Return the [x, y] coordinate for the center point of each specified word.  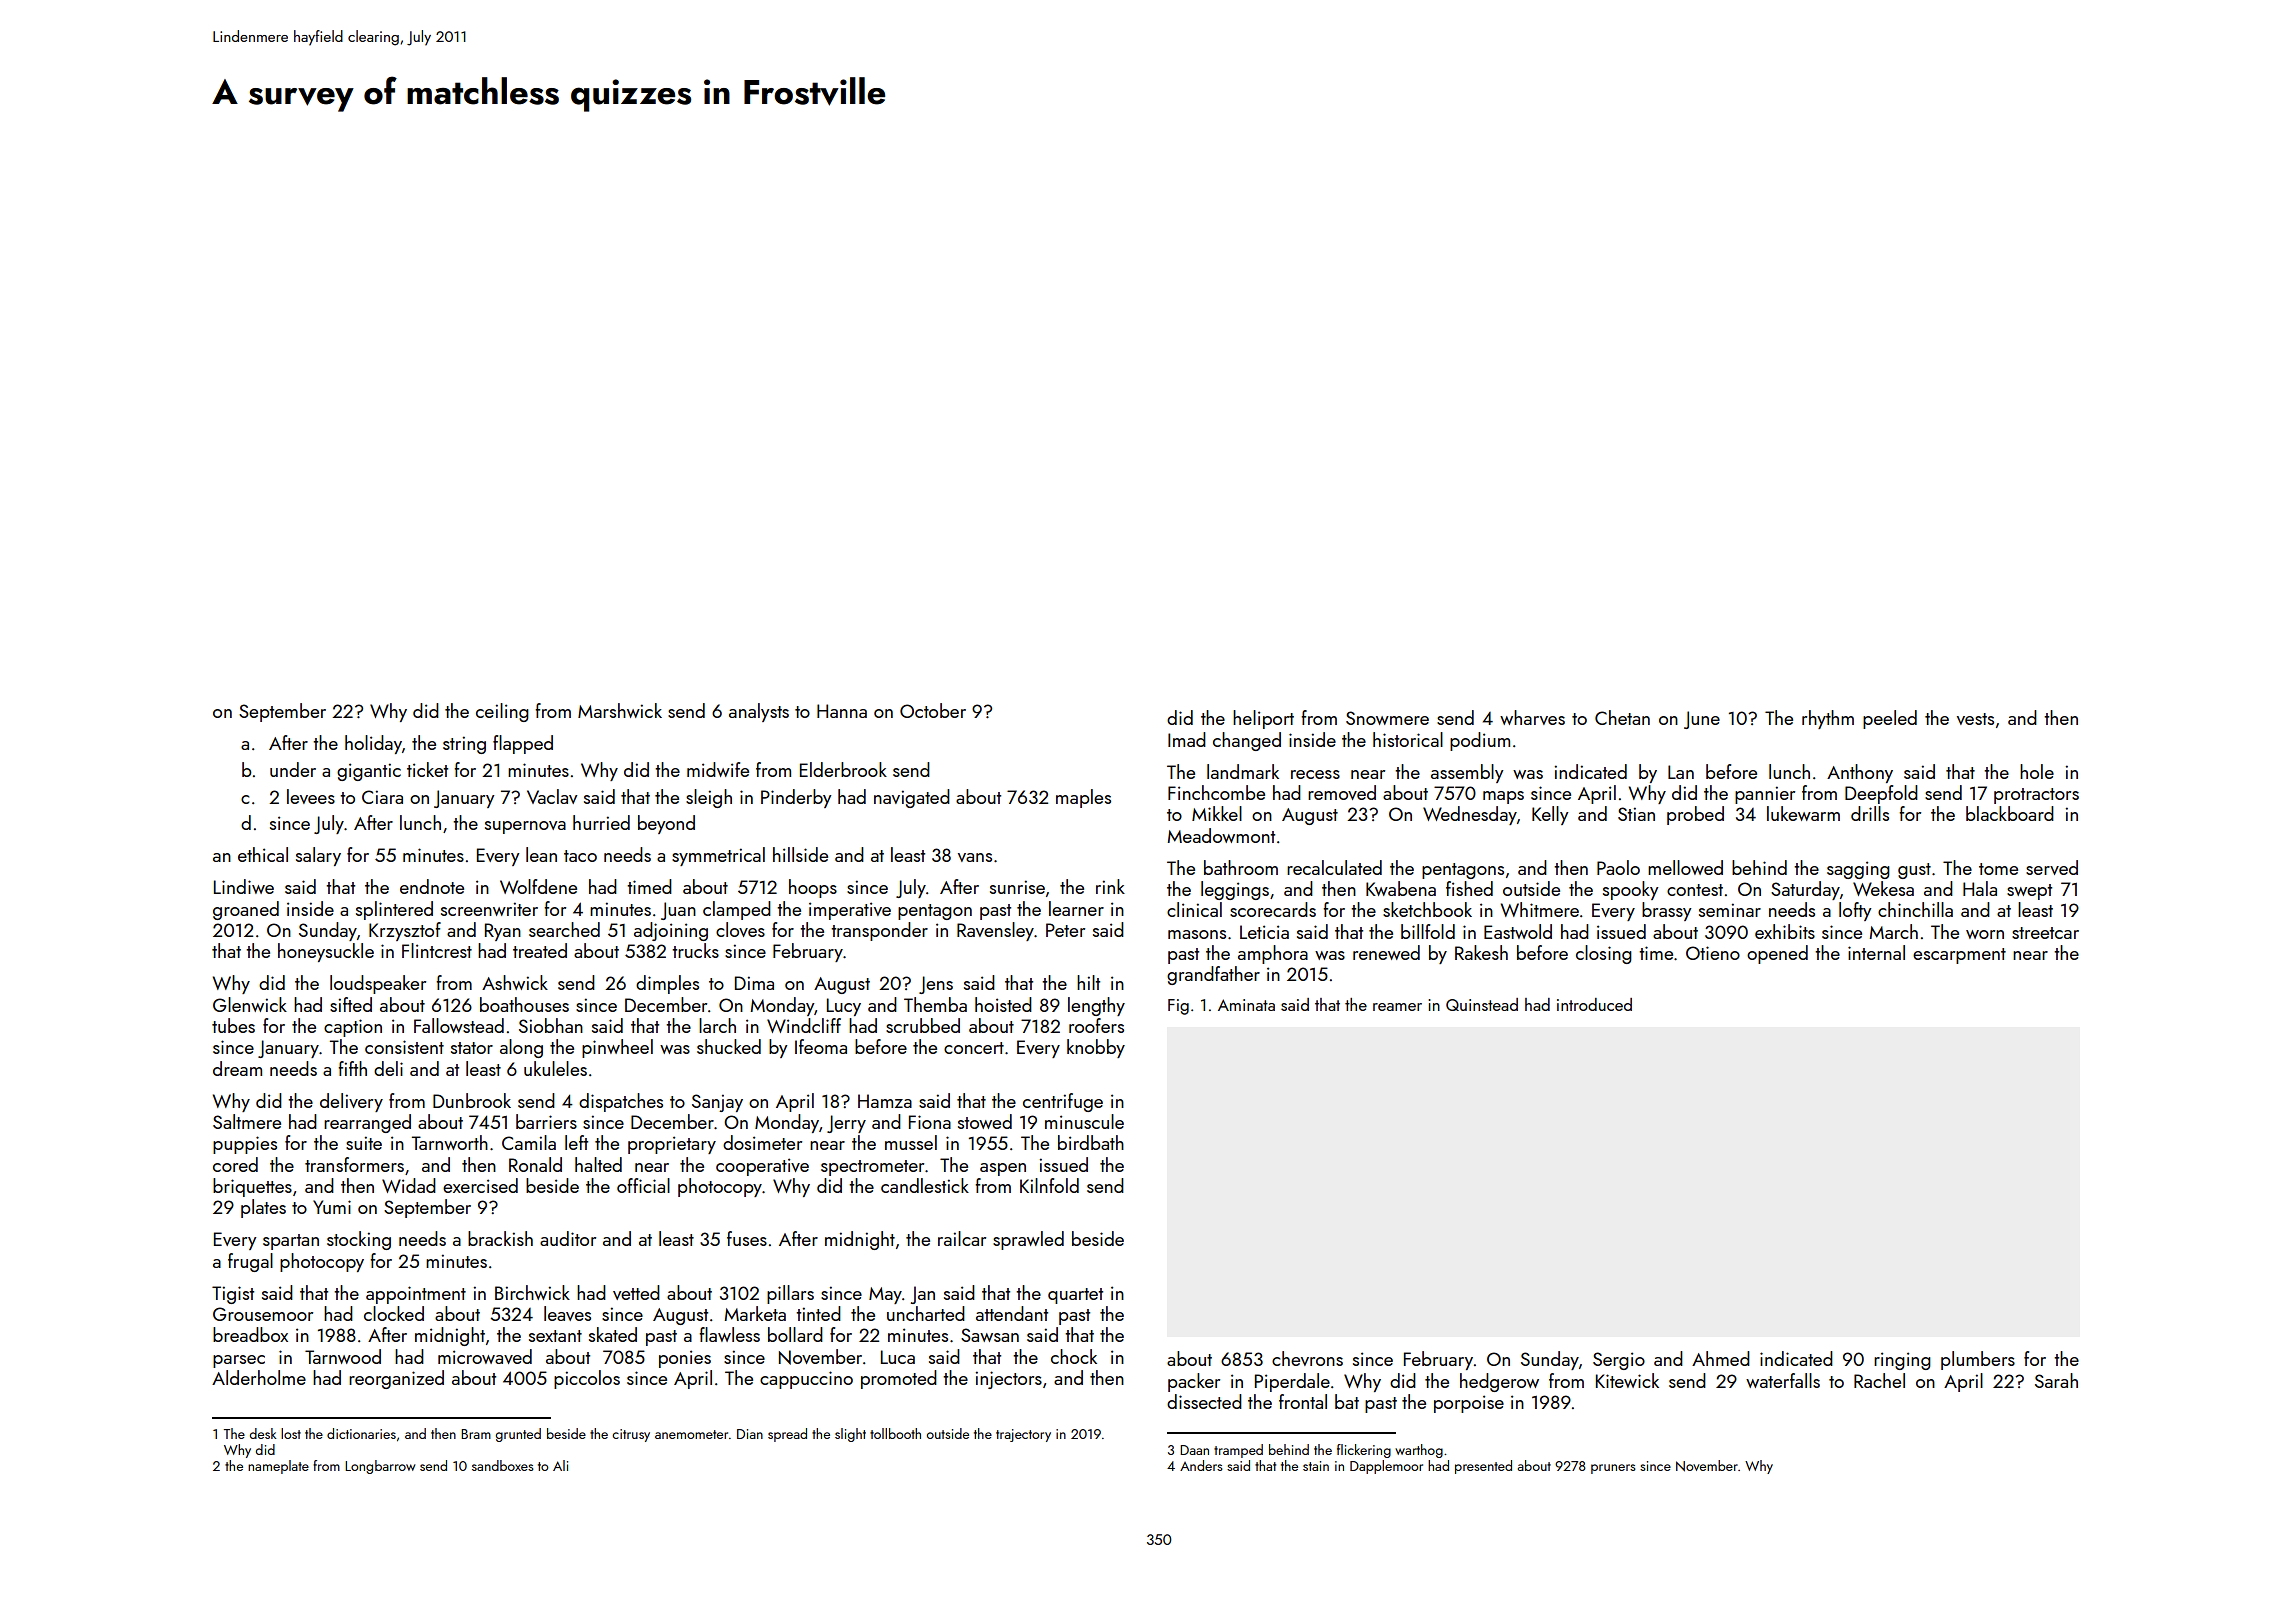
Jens [936, 985]
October [933, 710]
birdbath [1091, 1142]
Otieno [1713, 953]
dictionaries [361, 1433]
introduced [1594, 1004]
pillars [790, 1294]
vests [1975, 719]
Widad [409, 1185]
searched [564, 929]
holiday [373, 744]
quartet [1075, 1296]
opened [1777, 954]
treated [540, 950]
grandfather [1213, 975]
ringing [1902, 1361]
